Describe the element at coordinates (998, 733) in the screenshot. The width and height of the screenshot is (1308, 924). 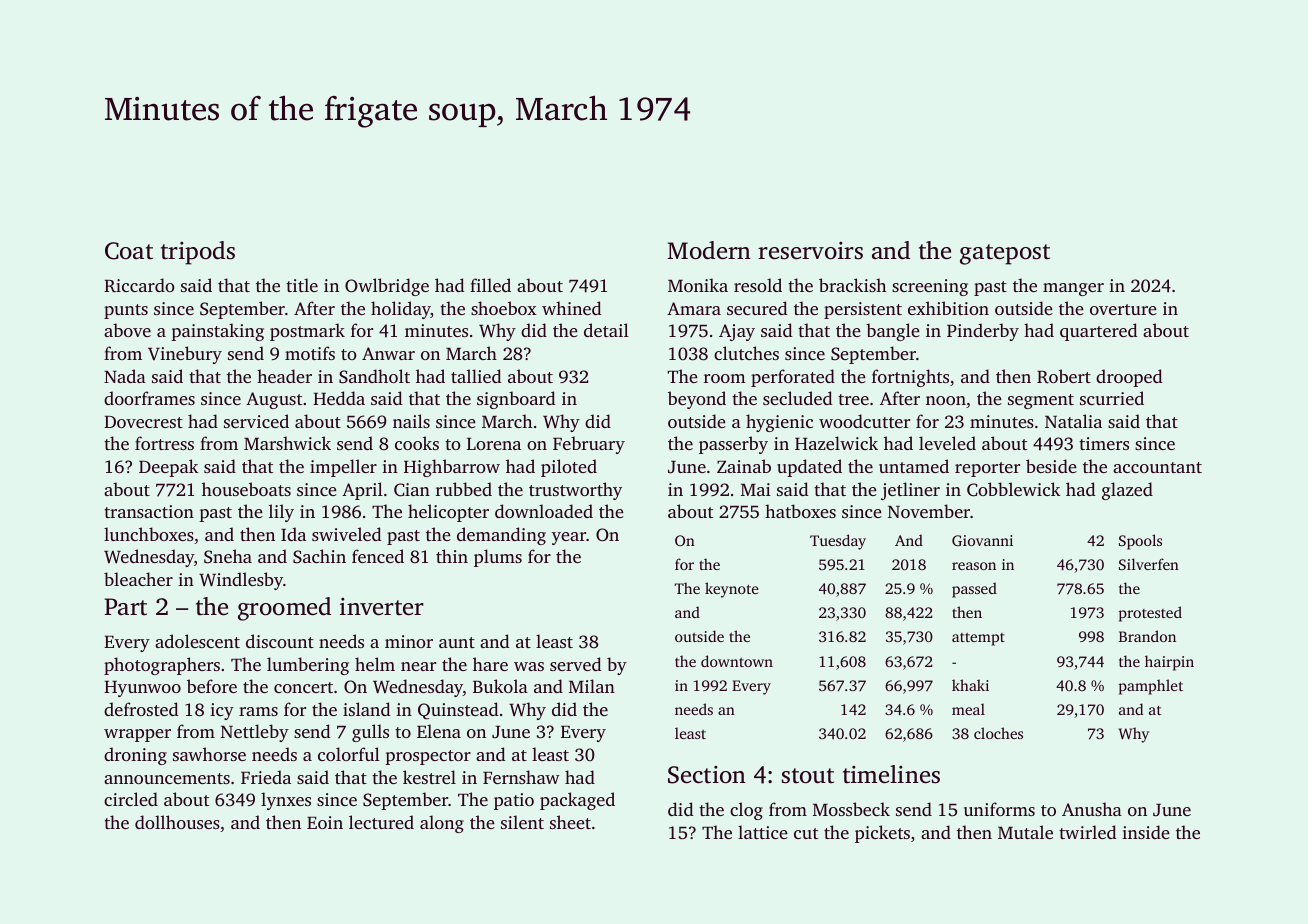
I see `cloches` at that location.
